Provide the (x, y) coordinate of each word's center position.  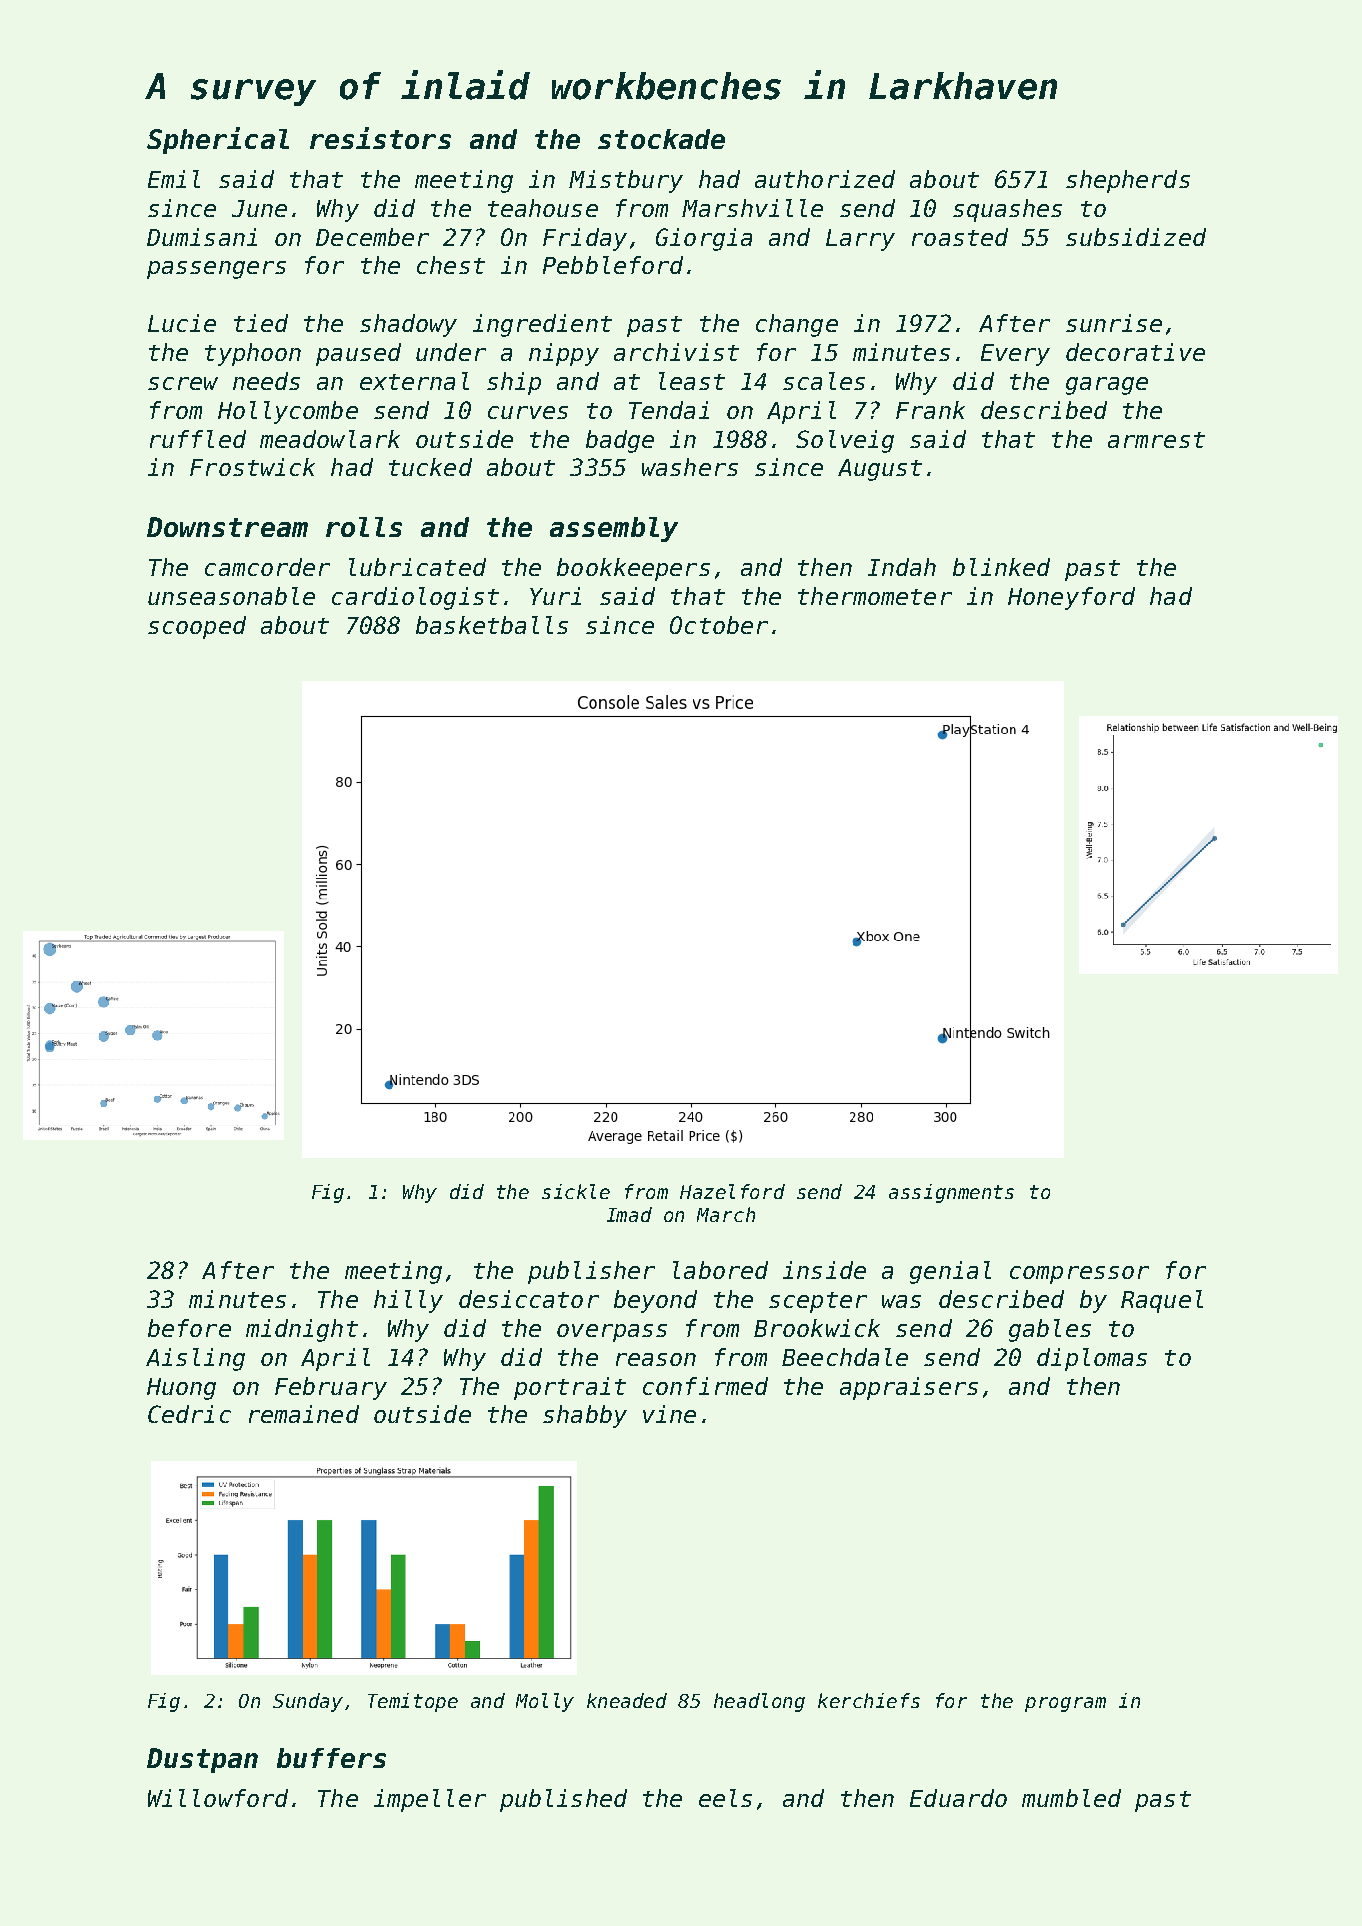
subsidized (1136, 237)
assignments (951, 1193)
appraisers (909, 1388)
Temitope (413, 1702)
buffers (331, 1758)
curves (528, 412)
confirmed (705, 1386)
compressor (1079, 1275)
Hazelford (732, 1191)
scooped (197, 627)
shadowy (408, 325)
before (189, 1328)
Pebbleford (613, 265)
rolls (364, 527)
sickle (576, 1191)
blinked (1001, 567)
